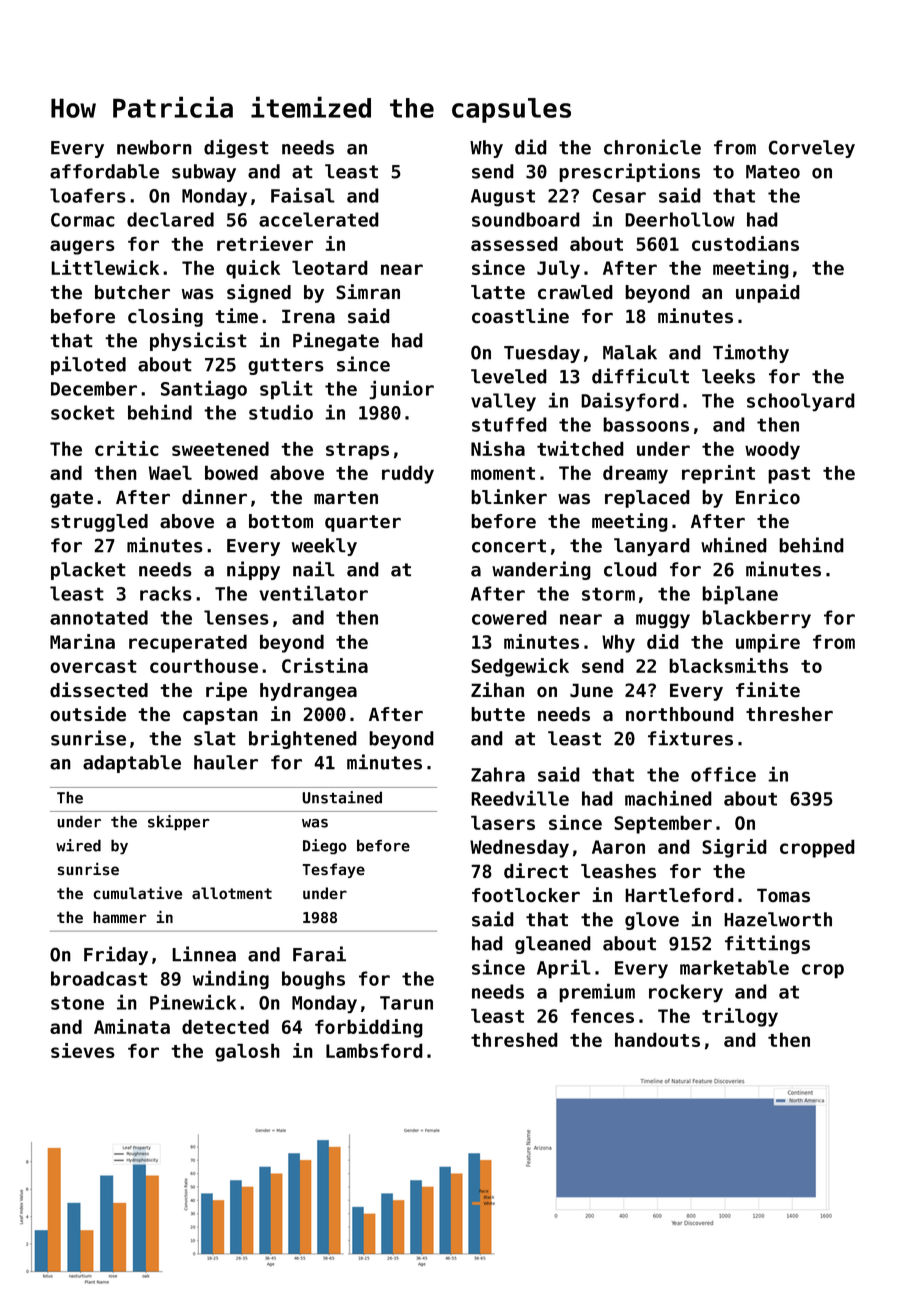  I want to click on sieves, so click(83, 1050).
